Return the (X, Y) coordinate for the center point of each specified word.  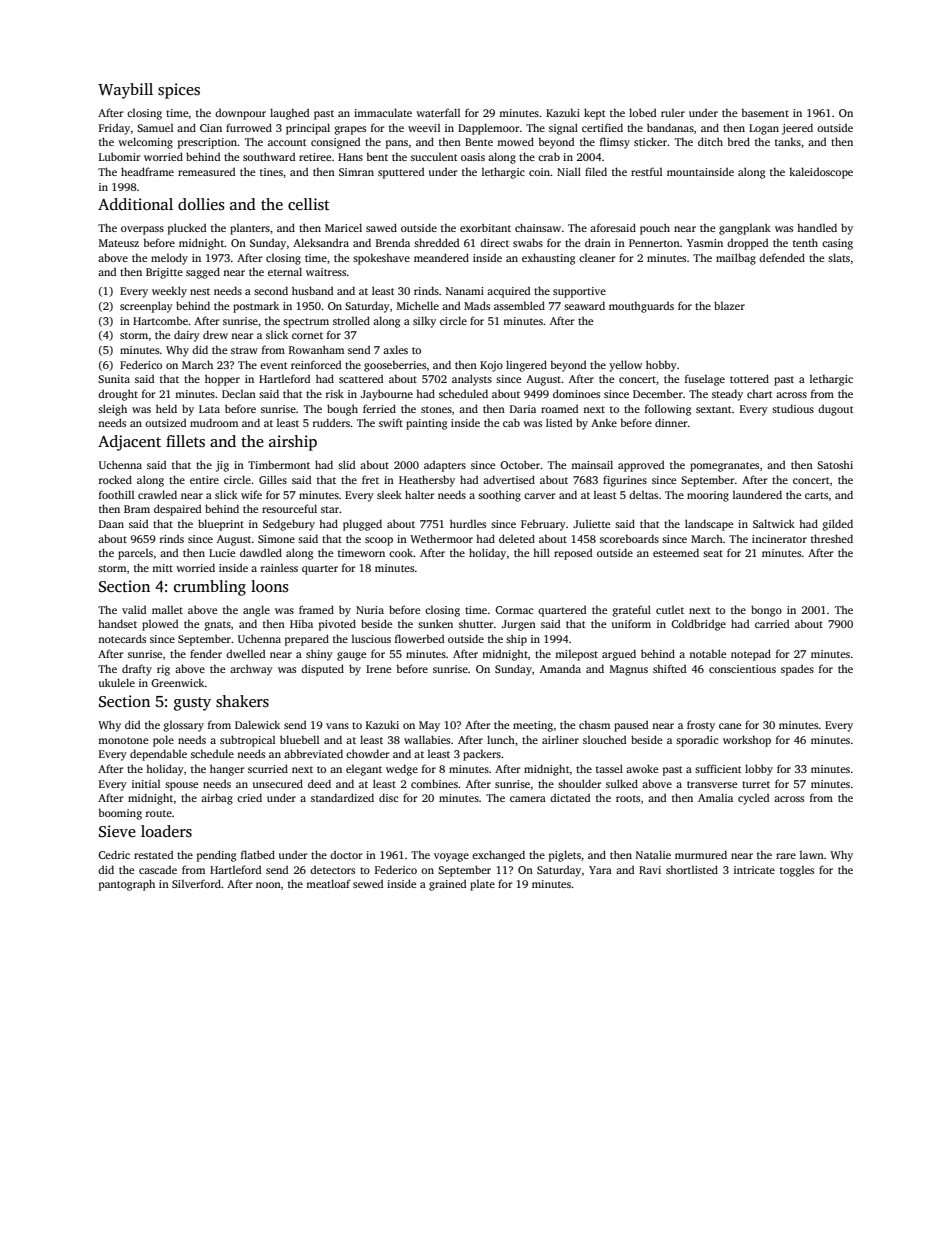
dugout (835, 410)
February (543, 525)
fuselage (705, 380)
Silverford (196, 883)
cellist (309, 204)
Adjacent (129, 443)
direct (494, 242)
